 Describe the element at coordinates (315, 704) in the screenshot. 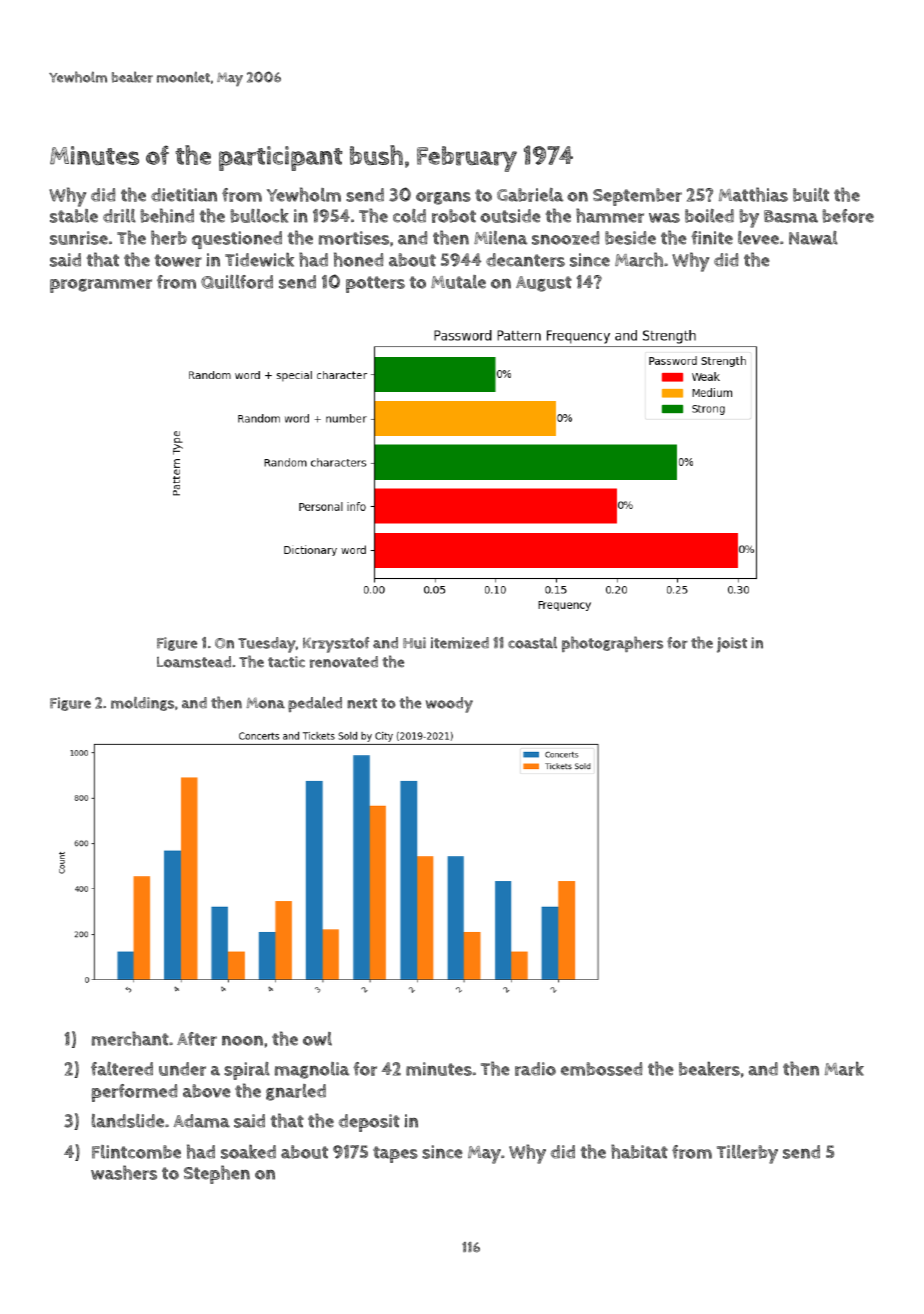

I see `pedaled` at that location.
